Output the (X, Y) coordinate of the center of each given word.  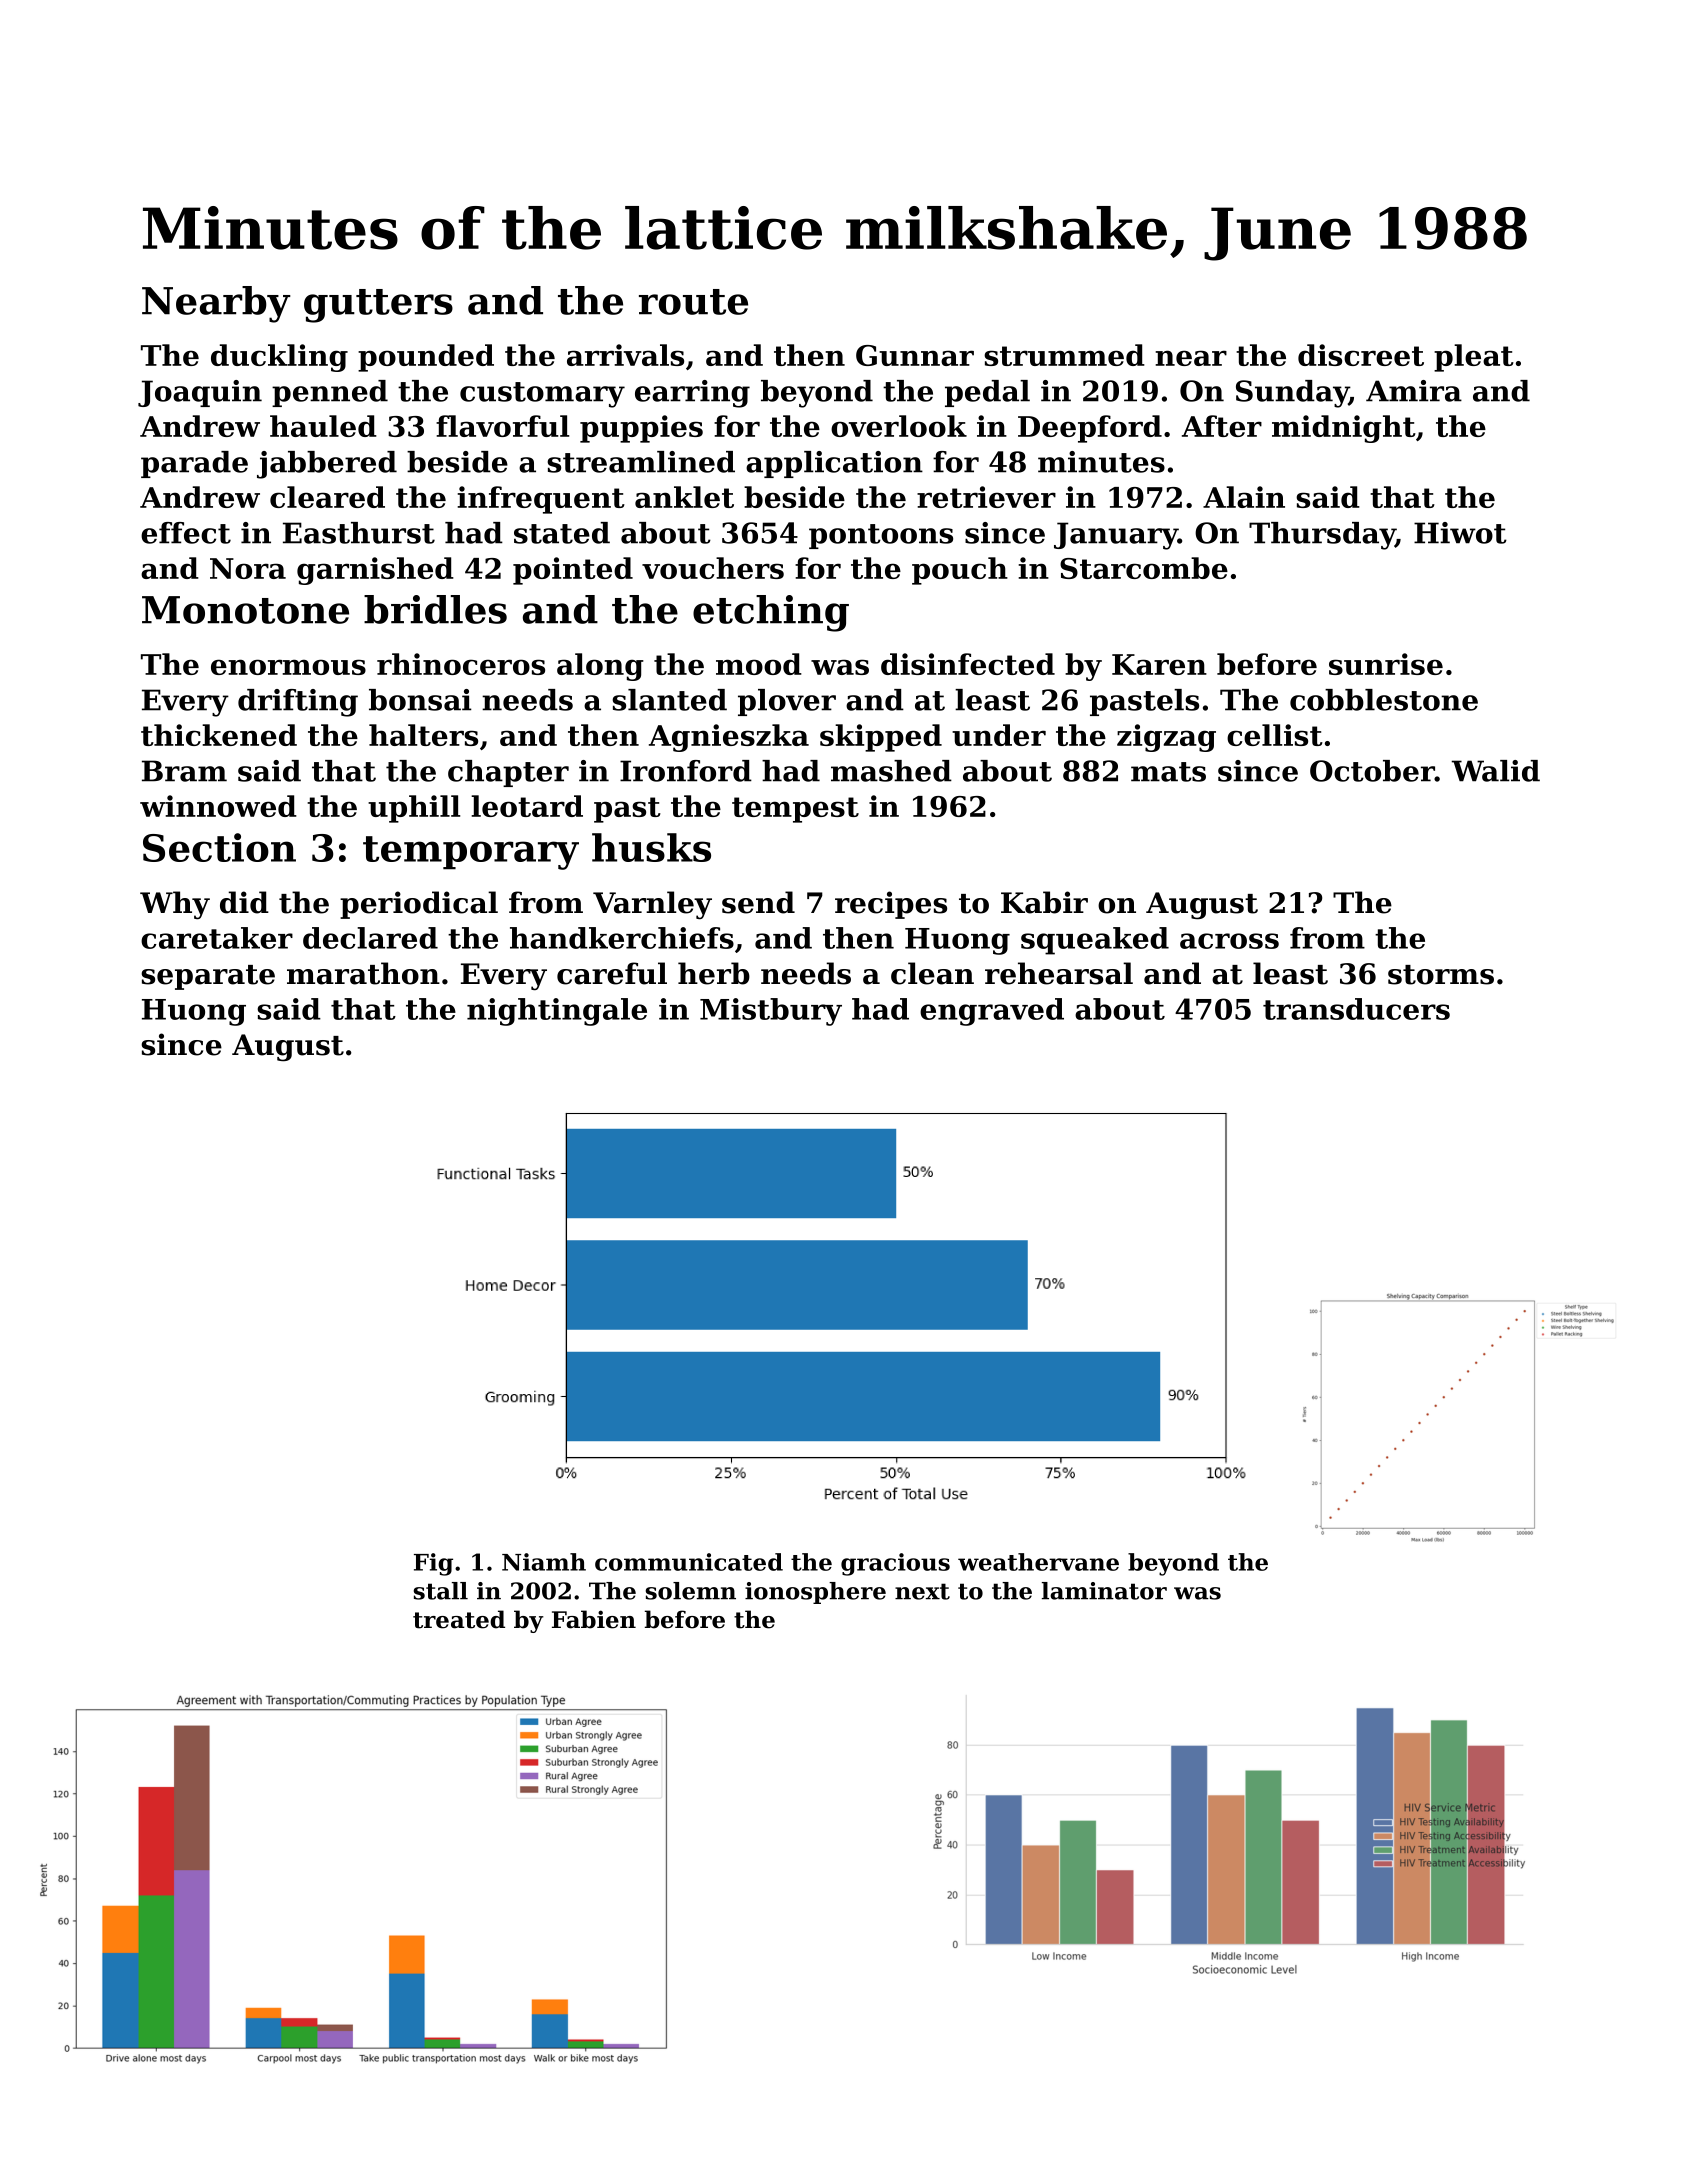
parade (194, 464)
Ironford (686, 771)
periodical (419, 905)
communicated (689, 1562)
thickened (219, 735)
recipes (891, 905)
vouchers (713, 568)
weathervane (1038, 1562)
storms (1441, 975)
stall (441, 1591)
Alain (1244, 497)
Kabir (1044, 902)
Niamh (544, 1562)
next (922, 1591)
